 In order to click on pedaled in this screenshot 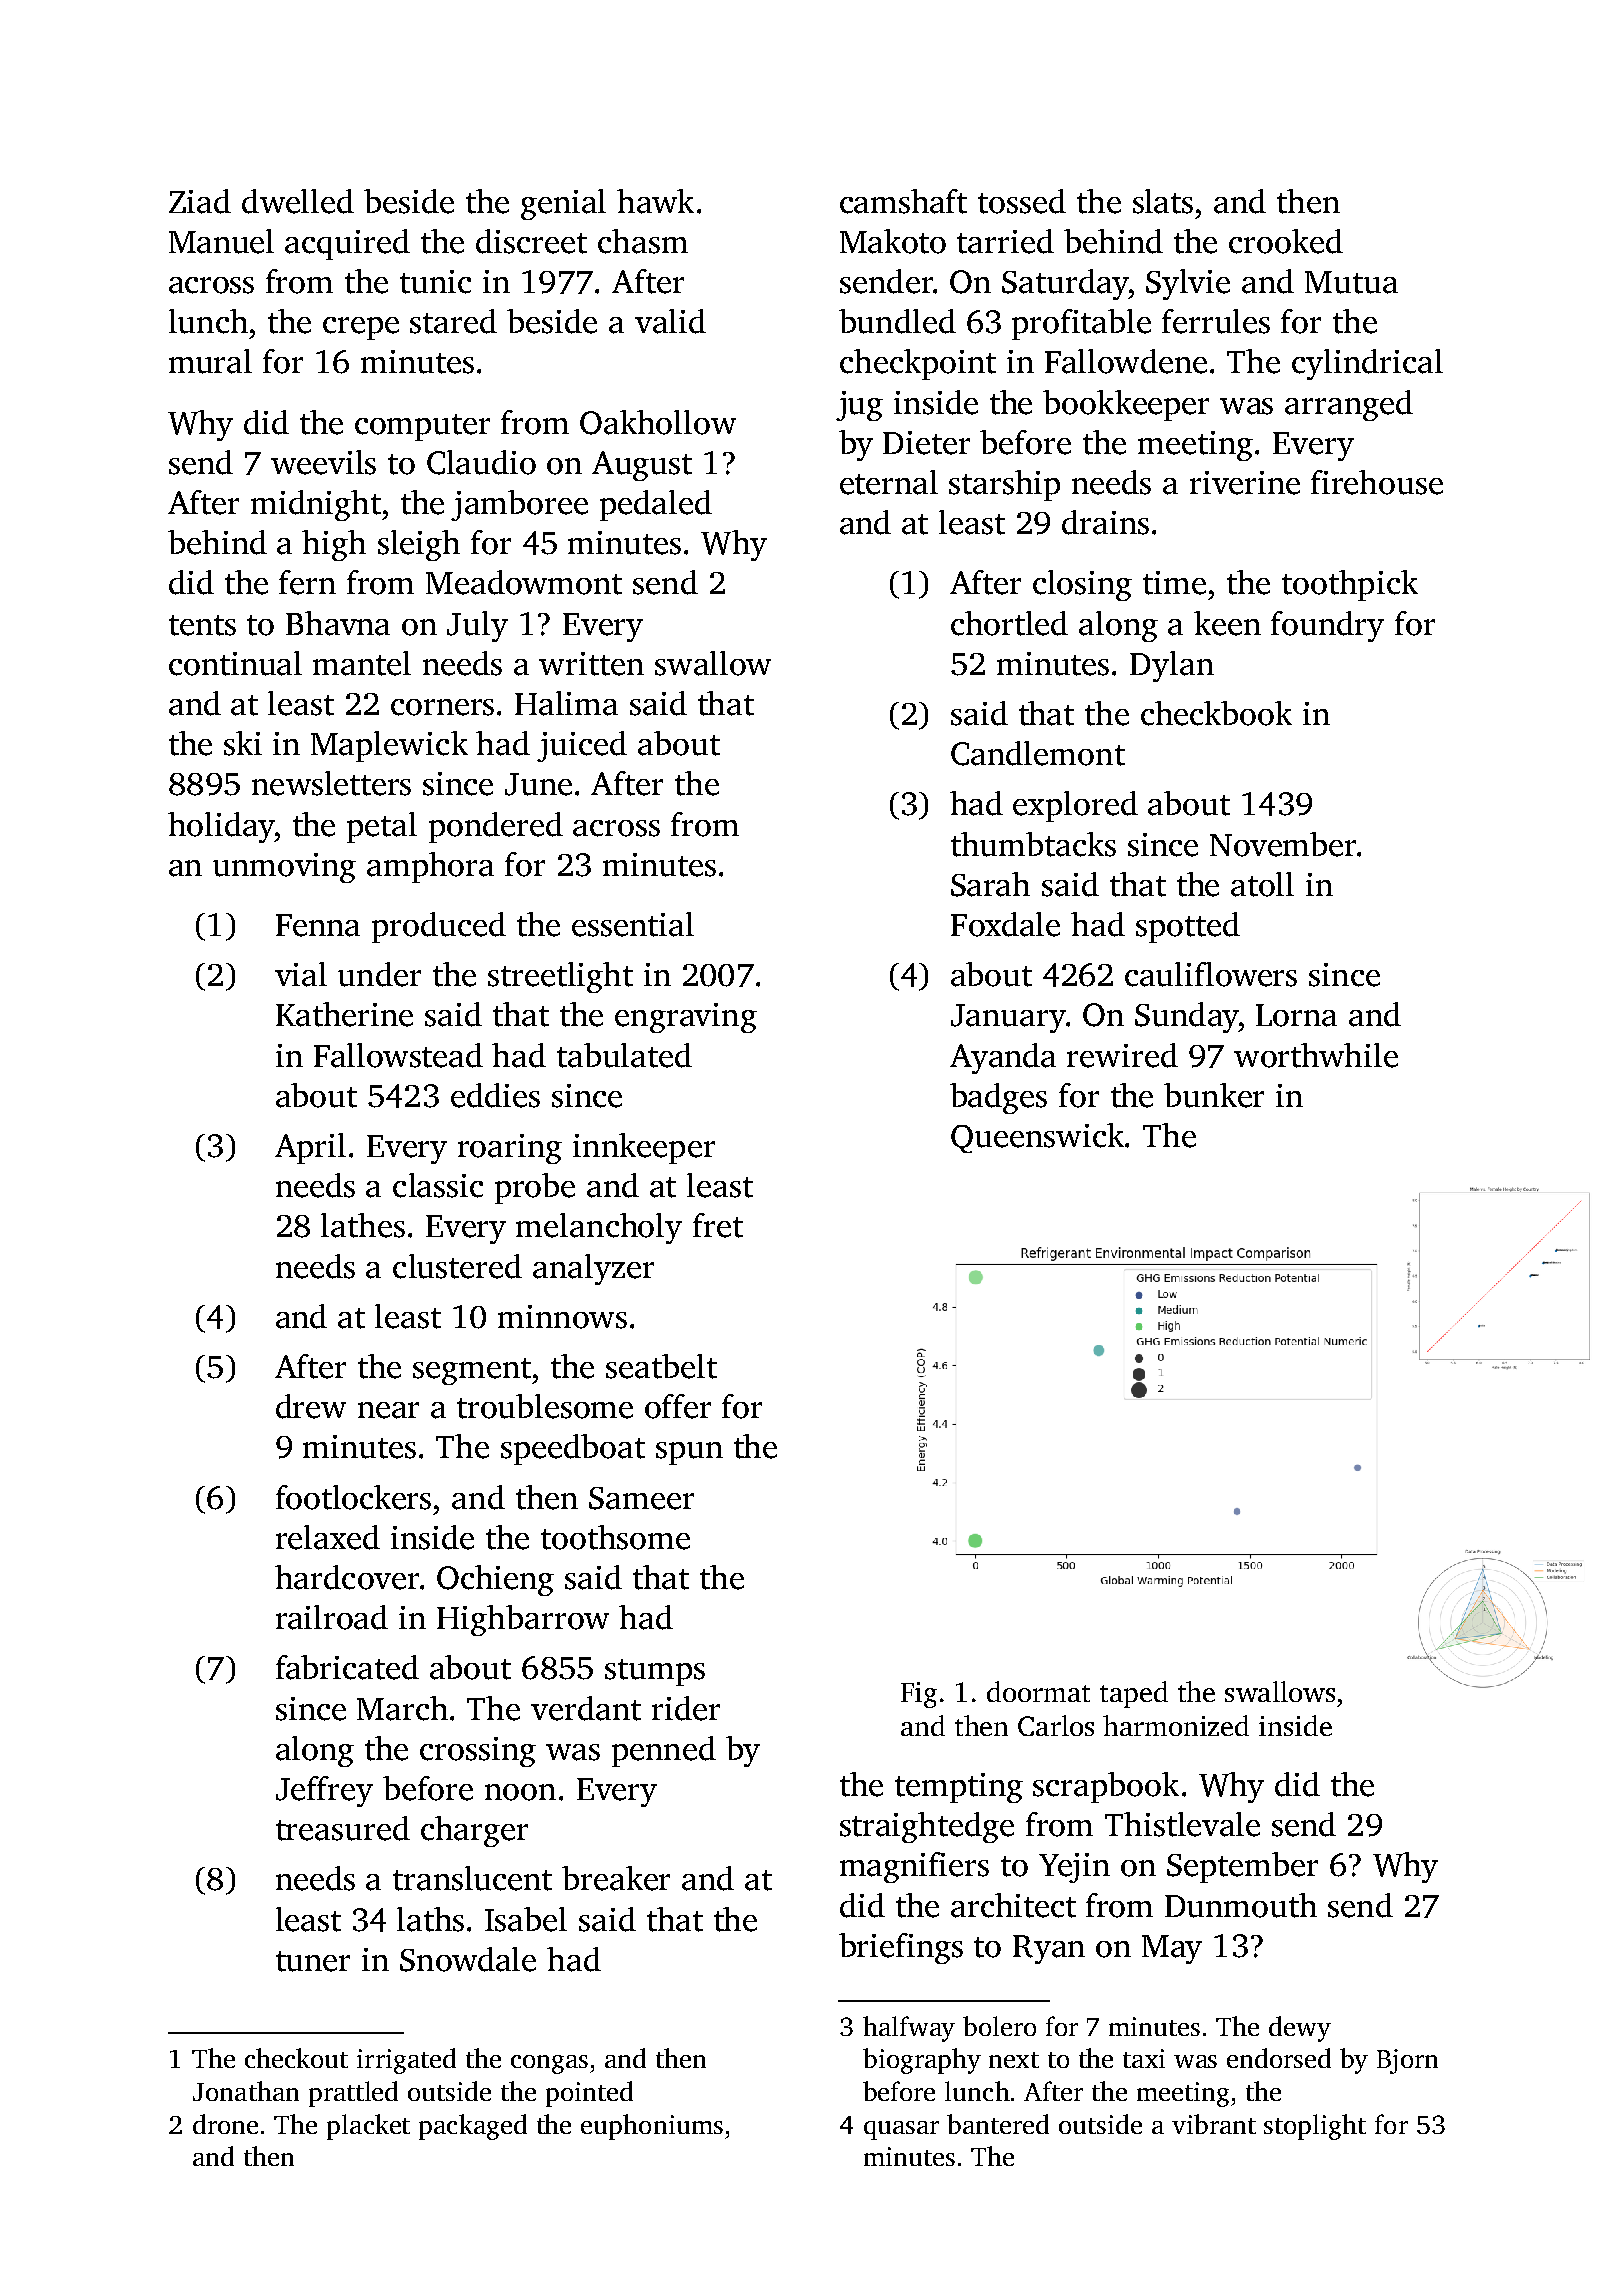, I will do `click(656, 505)`.
